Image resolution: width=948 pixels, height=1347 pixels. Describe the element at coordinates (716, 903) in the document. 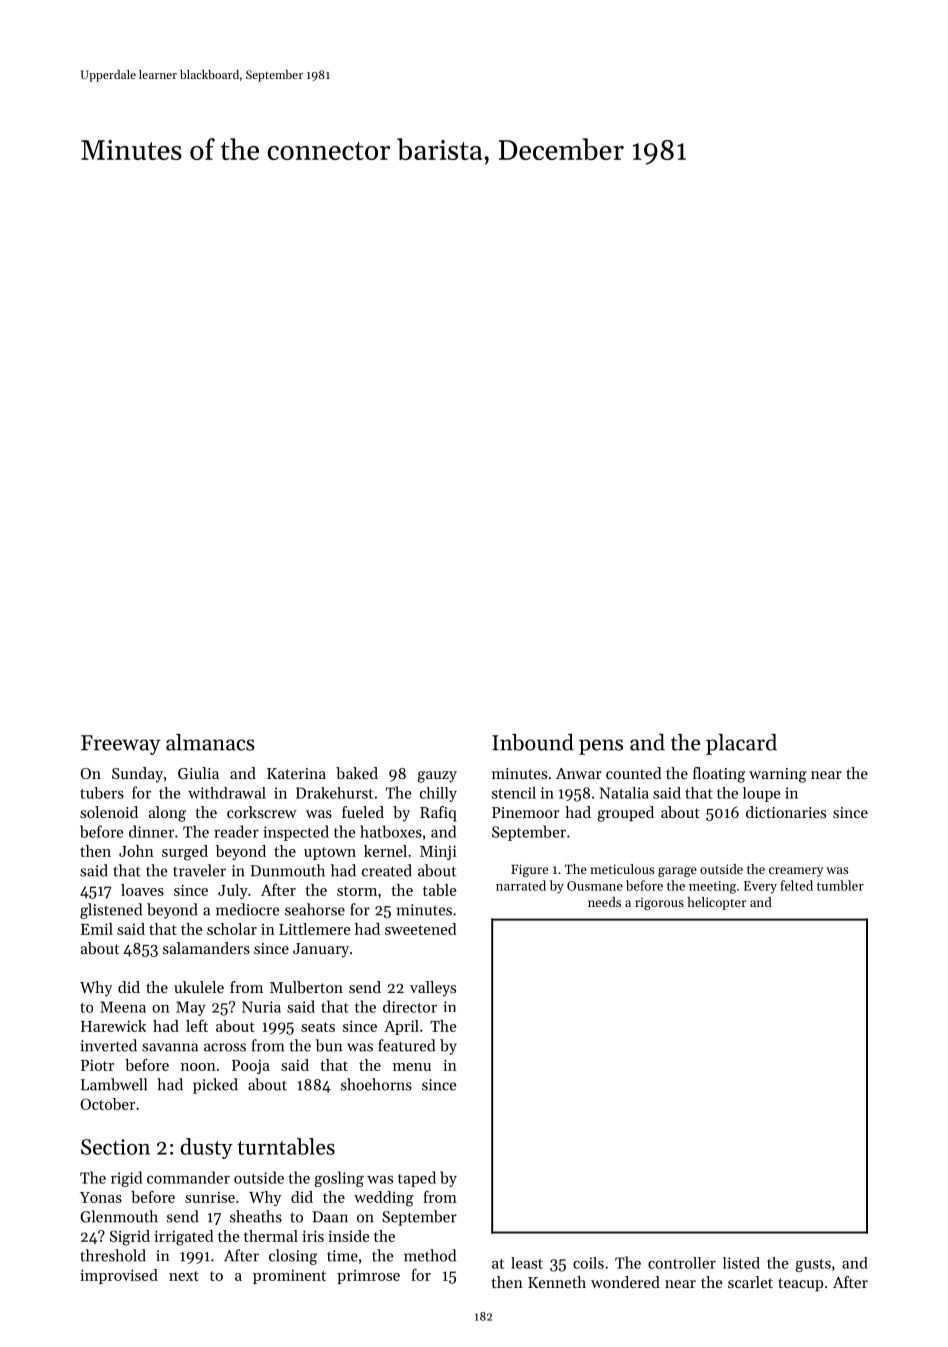

I see `helicopter` at that location.
